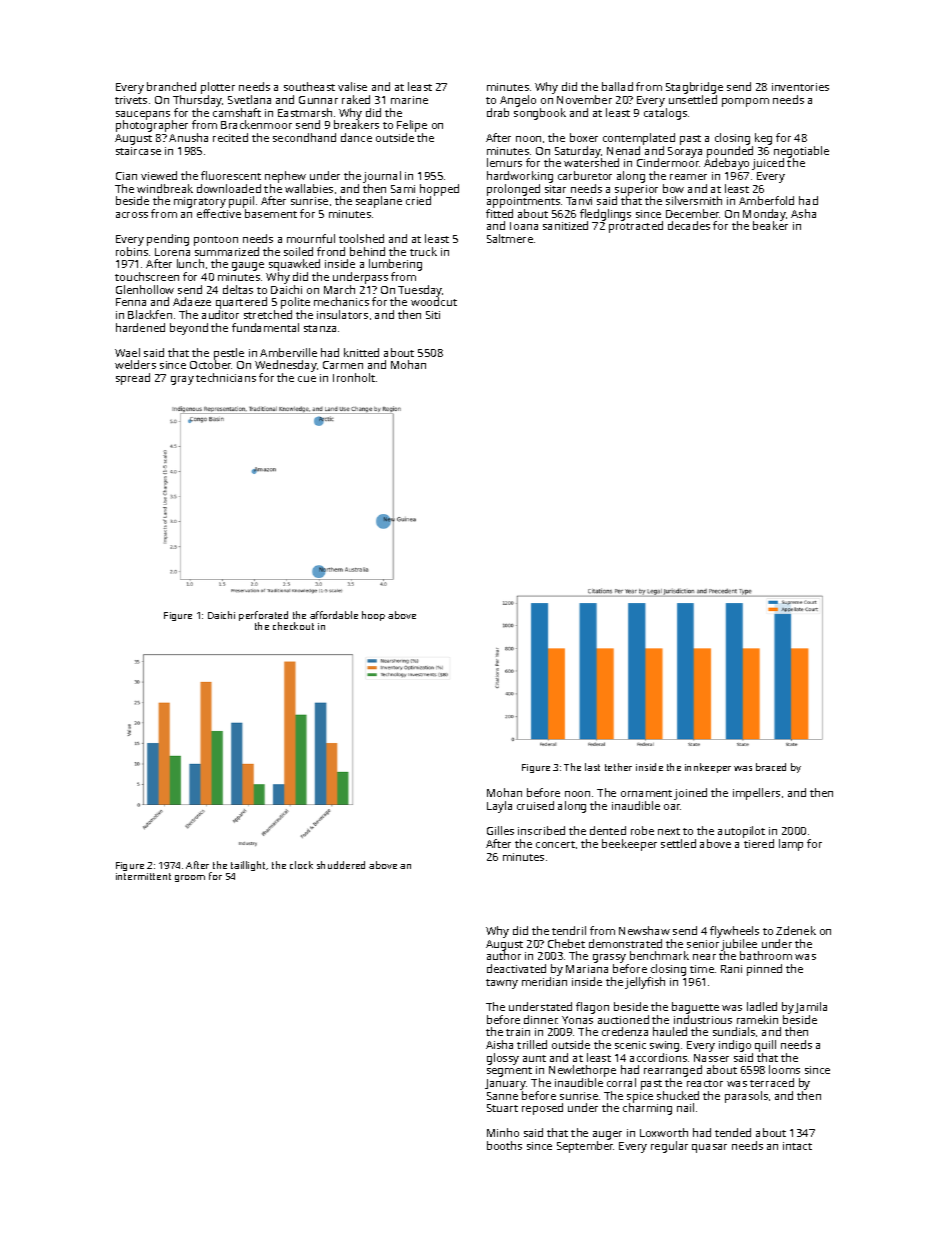 The width and height of the document is (952, 1233). I want to click on perforated, so click(263, 616).
